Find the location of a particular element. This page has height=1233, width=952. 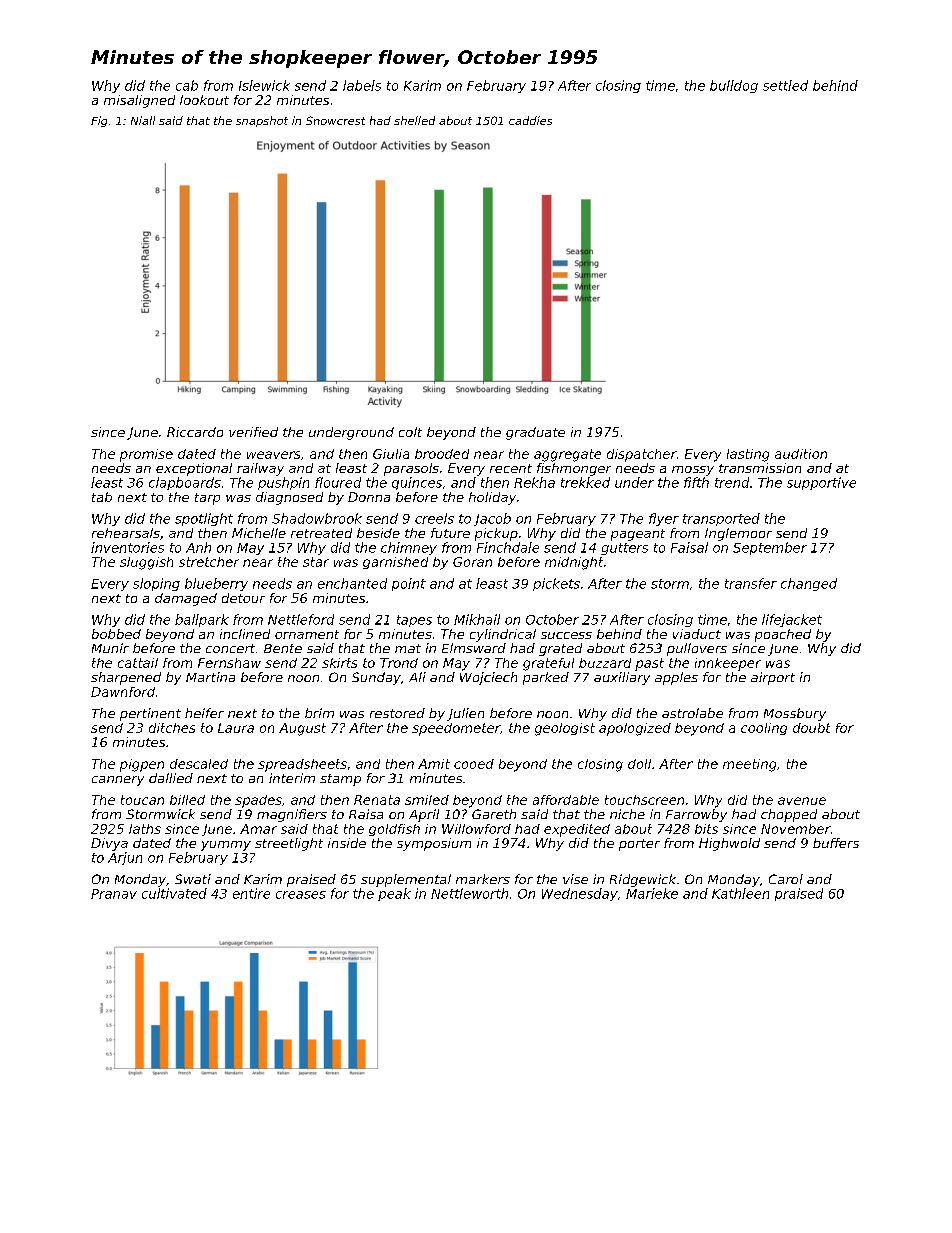

Riccardo is located at coordinates (195, 432).
